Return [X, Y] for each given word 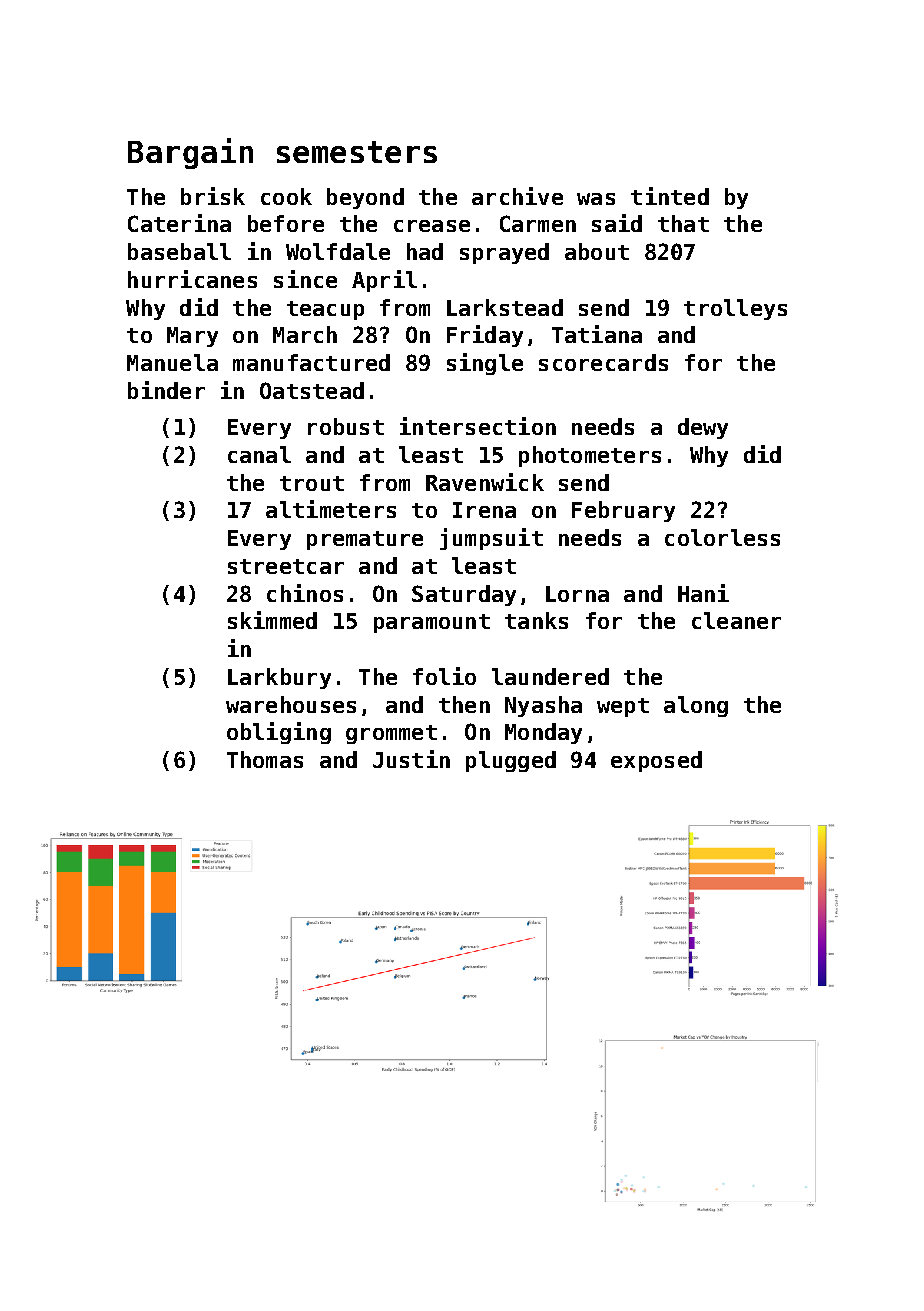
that [683, 223]
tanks [536, 620]
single [485, 364]
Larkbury [279, 678]
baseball [179, 251]
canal [259, 454]
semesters [357, 152]
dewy [703, 428]
